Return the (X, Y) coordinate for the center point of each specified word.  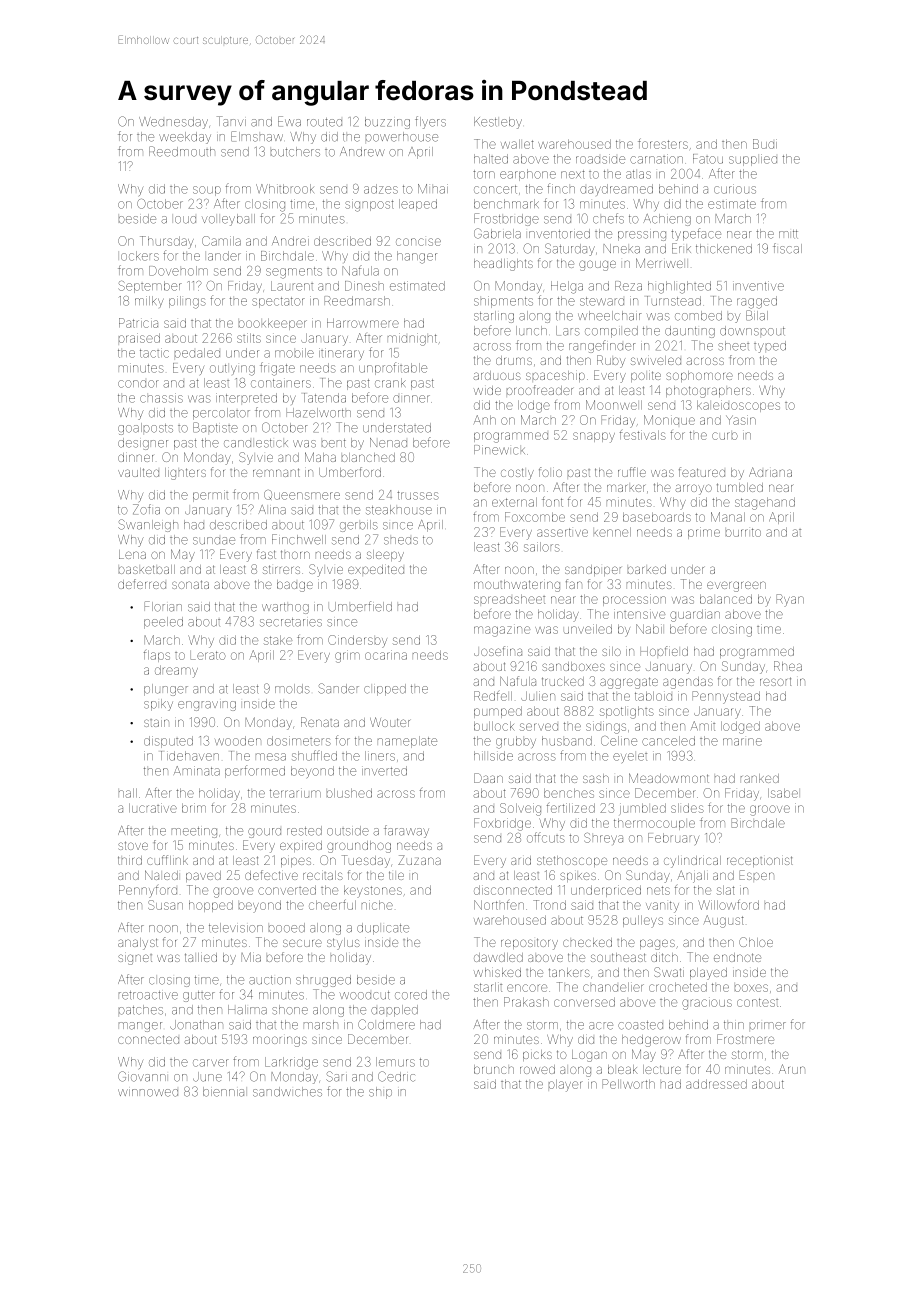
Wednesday (173, 123)
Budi (765, 144)
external (514, 502)
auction (270, 980)
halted (491, 159)
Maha (320, 457)
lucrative (153, 808)
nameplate (407, 742)
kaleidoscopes (738, 406)
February (673, 839)
